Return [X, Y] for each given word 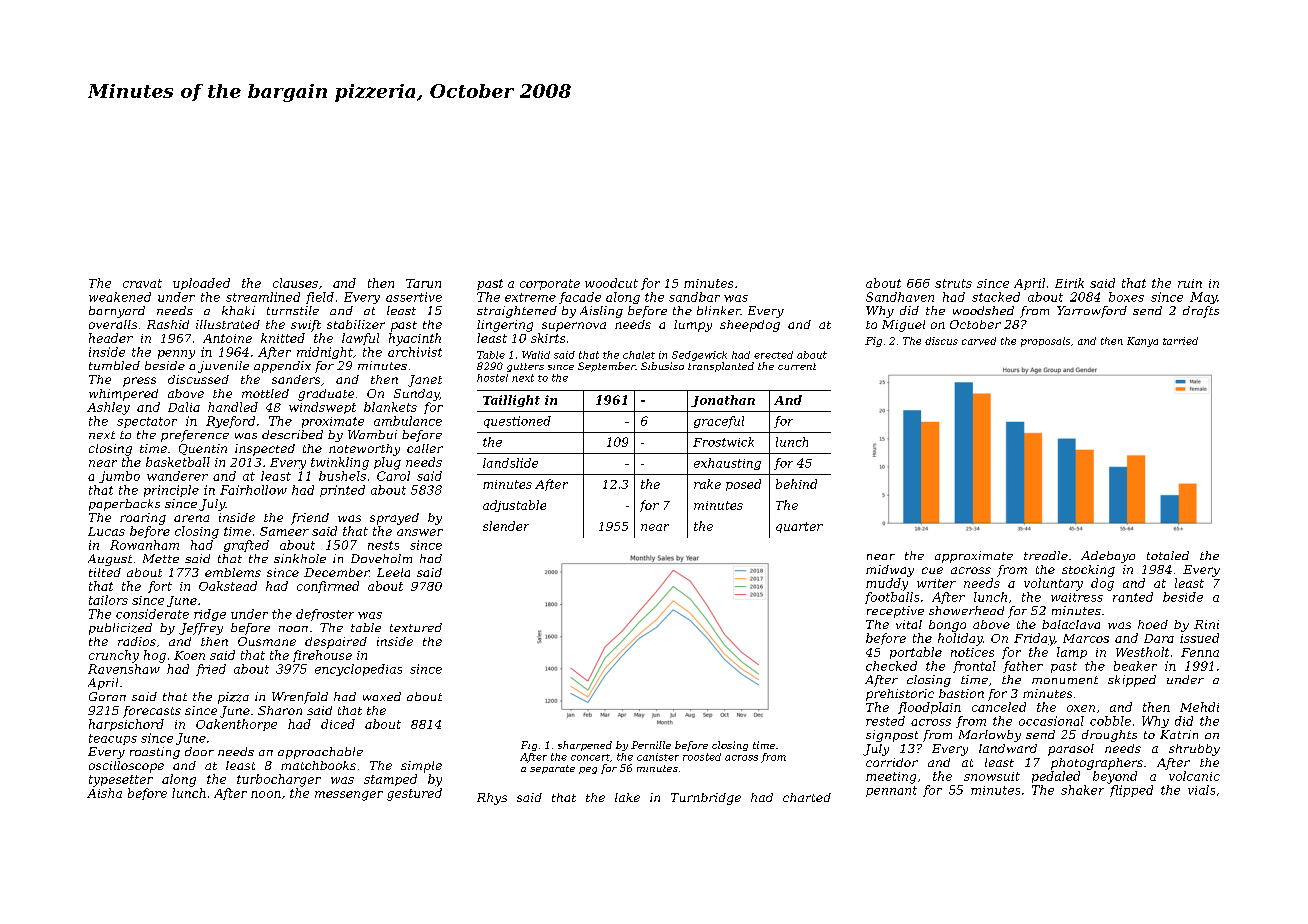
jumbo [119, 477]
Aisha [104, 793]
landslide [510, 463]
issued [1199, 638]
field [320, 298]
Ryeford [230, 422]
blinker [719, 310]
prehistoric [900, 695]
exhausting [727, 464]
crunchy [114, 656]
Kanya [1142, 342]
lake [627, 797]
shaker [1082, 790]
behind [796, 484]
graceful [719, 422]
